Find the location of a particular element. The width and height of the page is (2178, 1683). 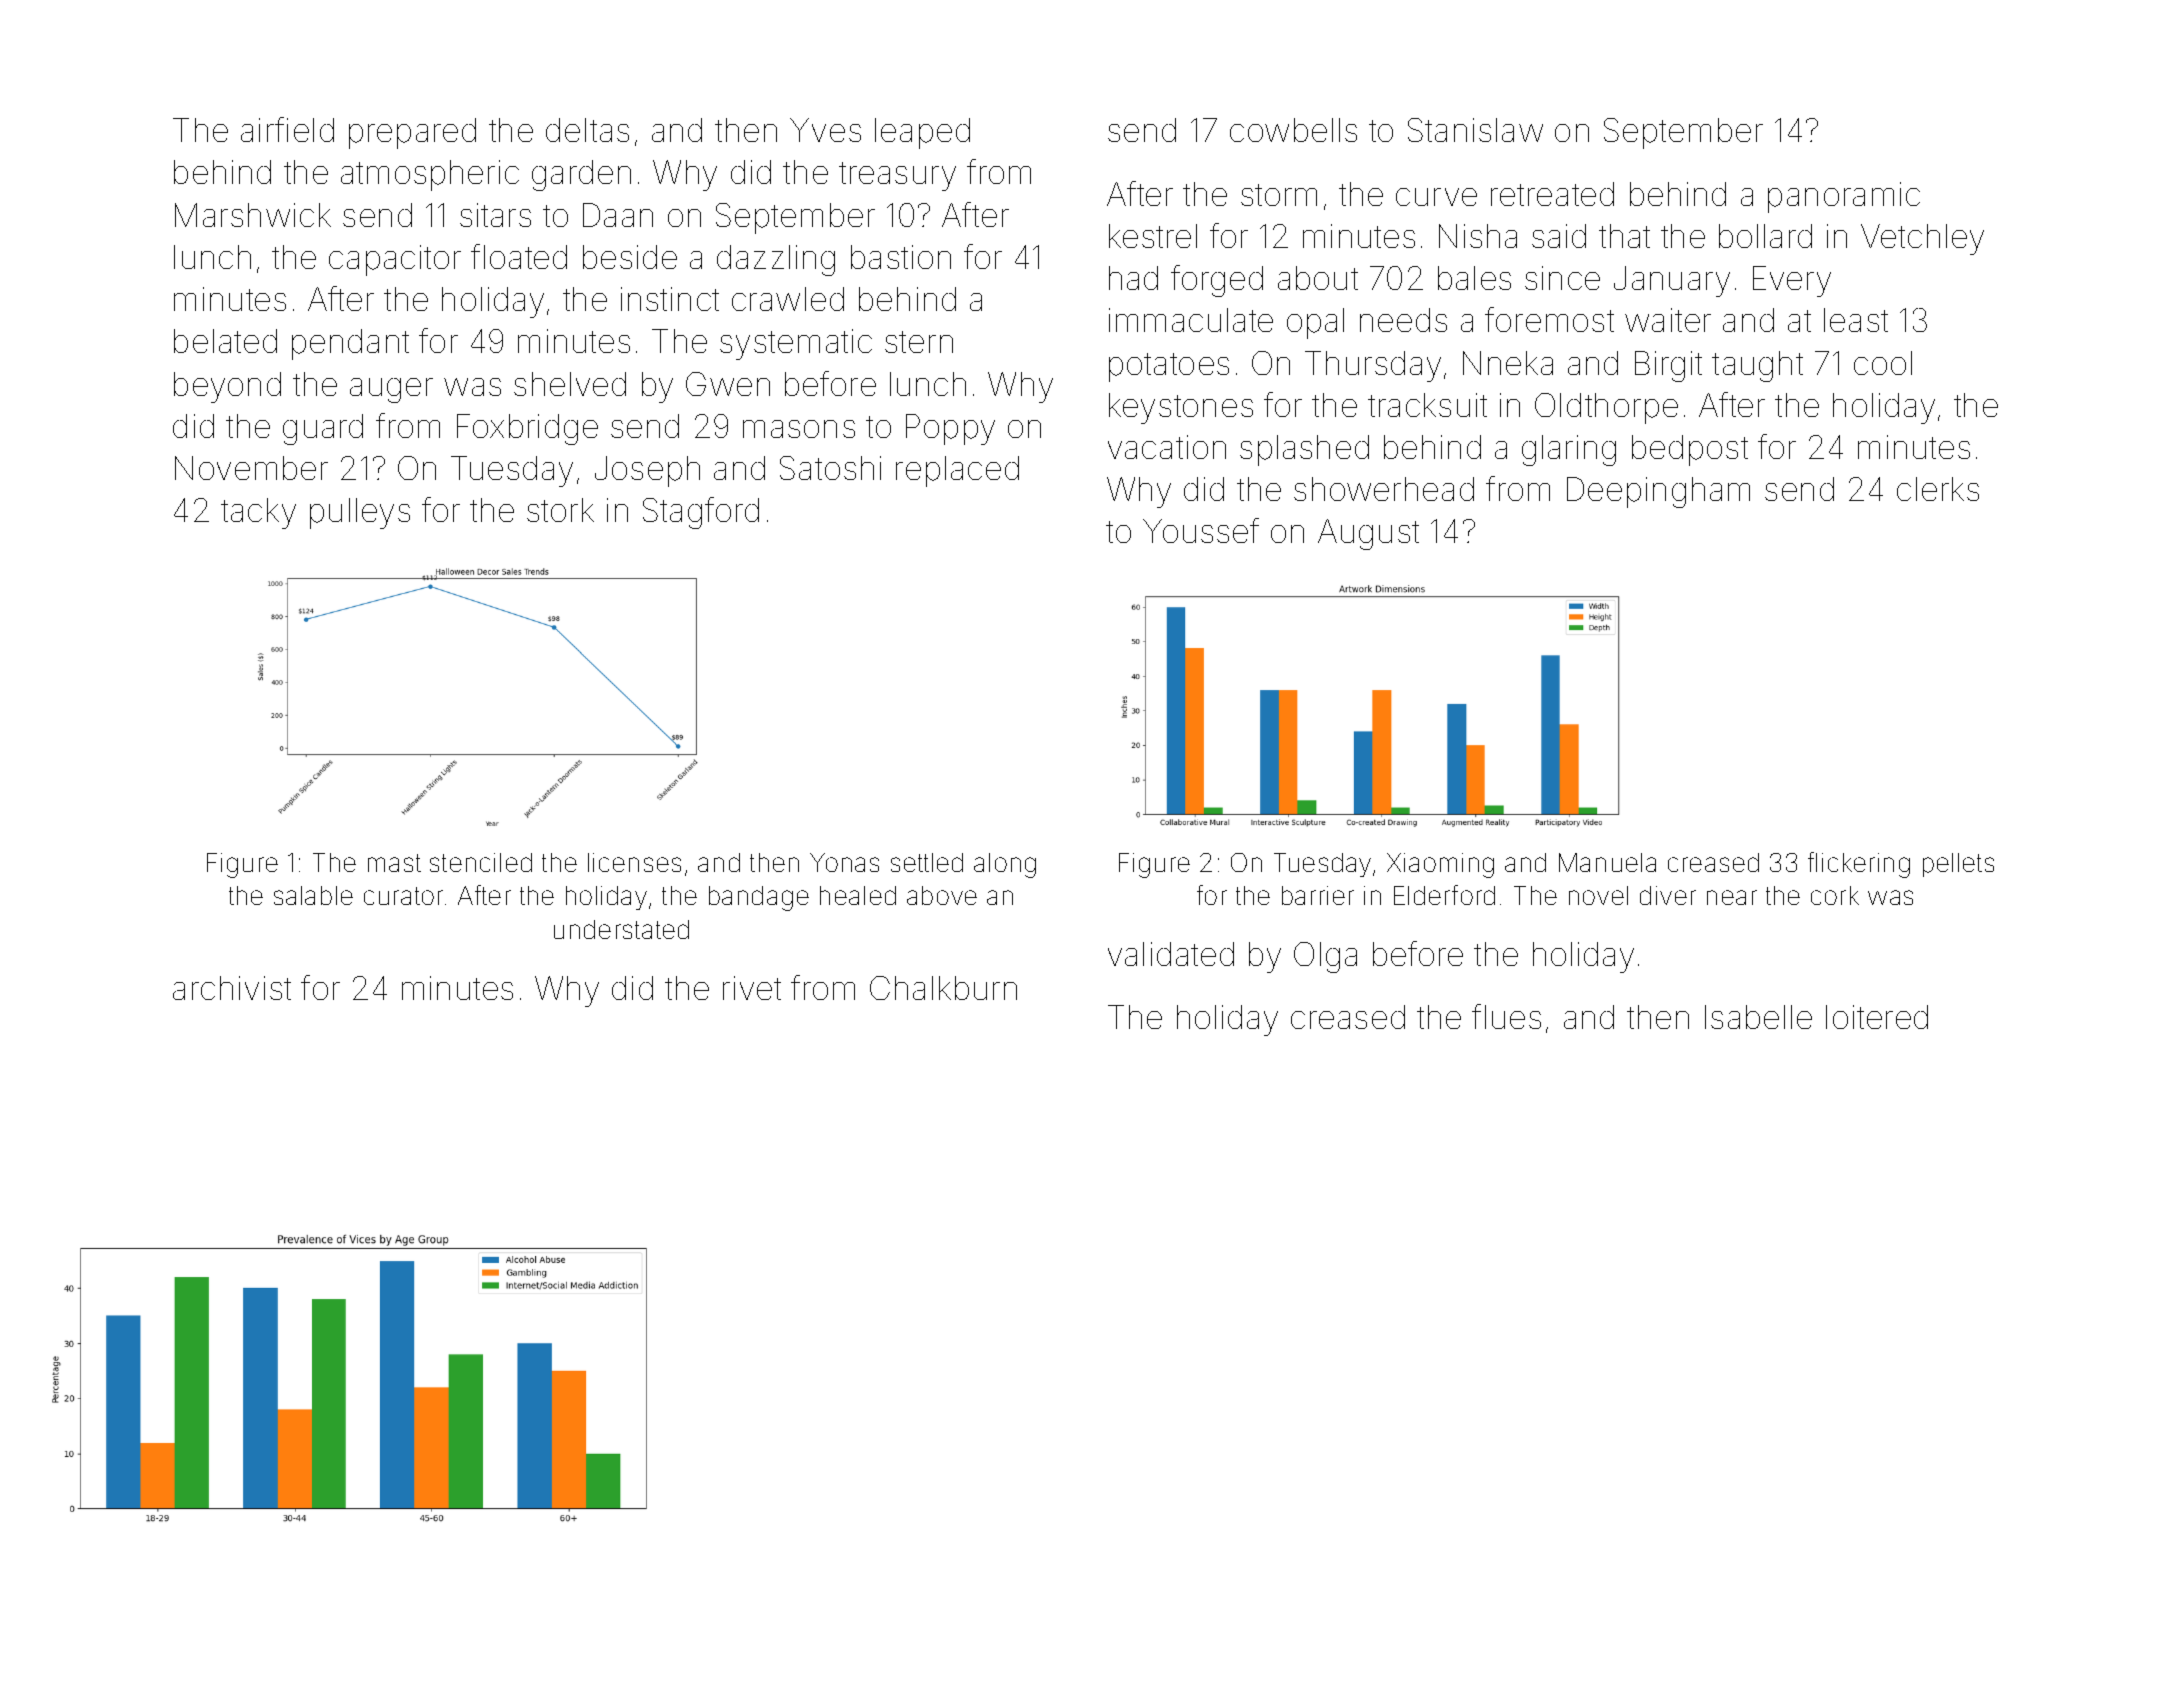

Yves is located at coordinates (825, 130).
